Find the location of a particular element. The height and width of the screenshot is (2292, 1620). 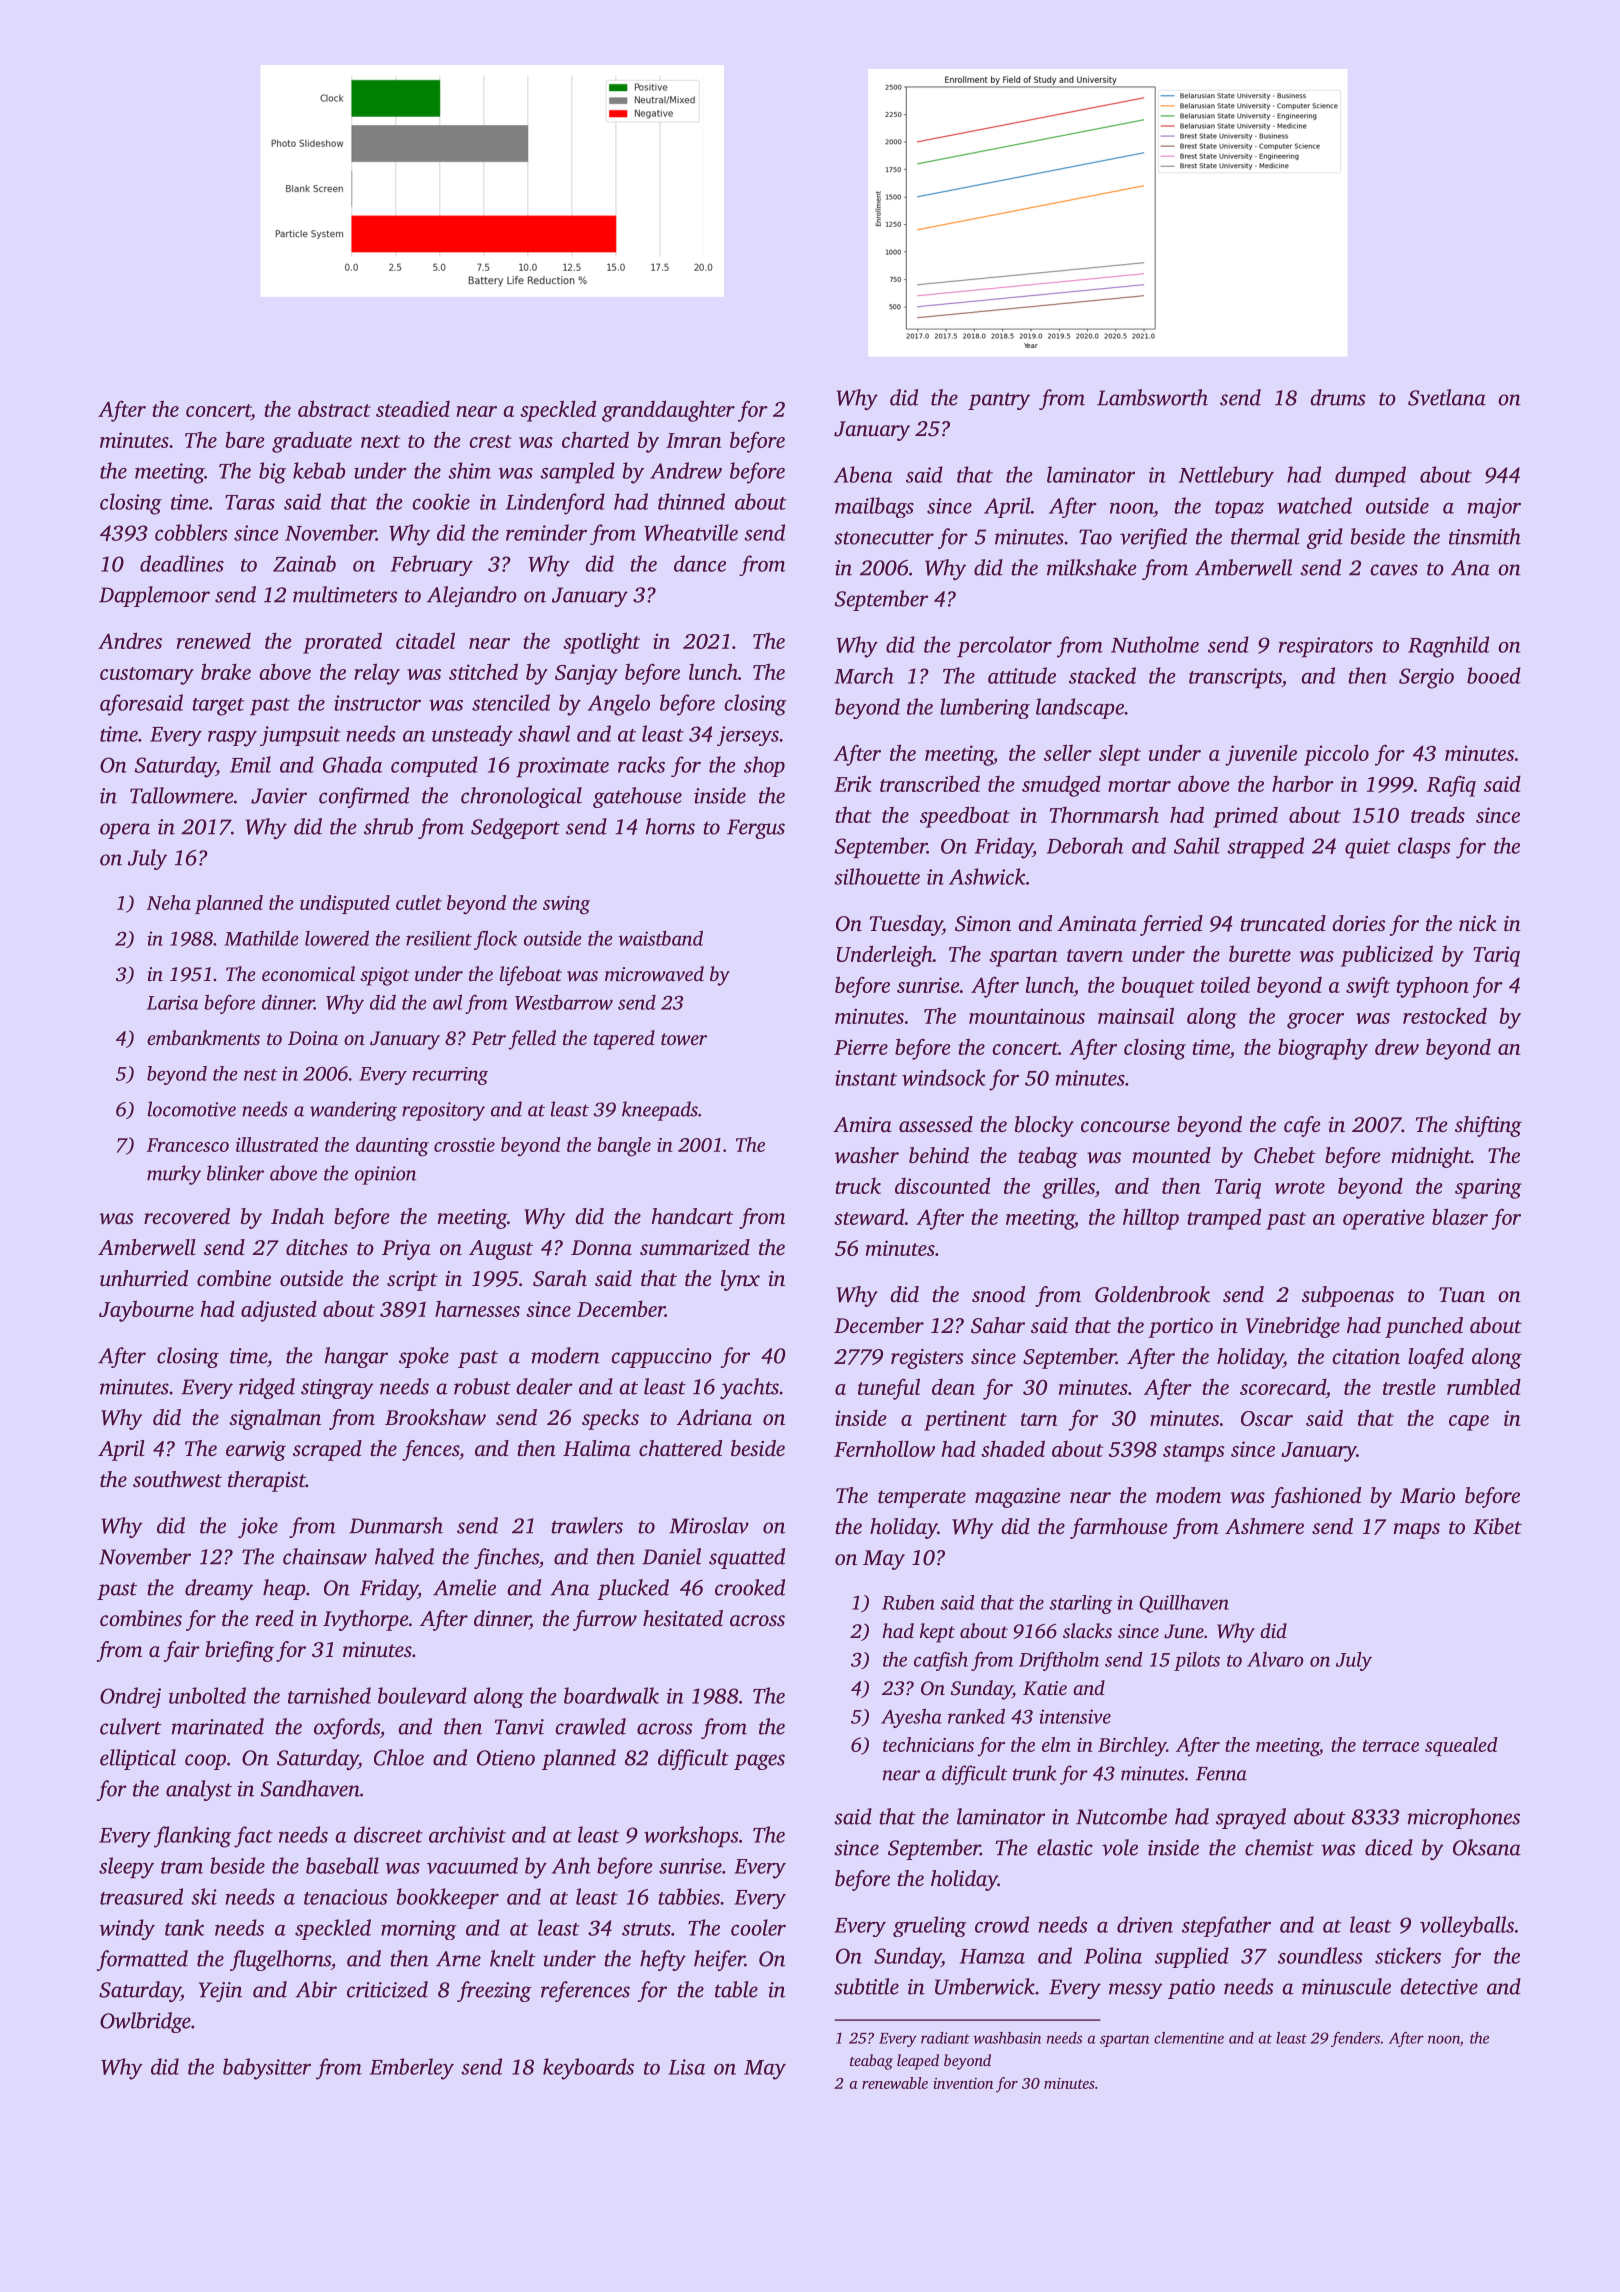

Larisa is located at coordinates (173, 1002).
